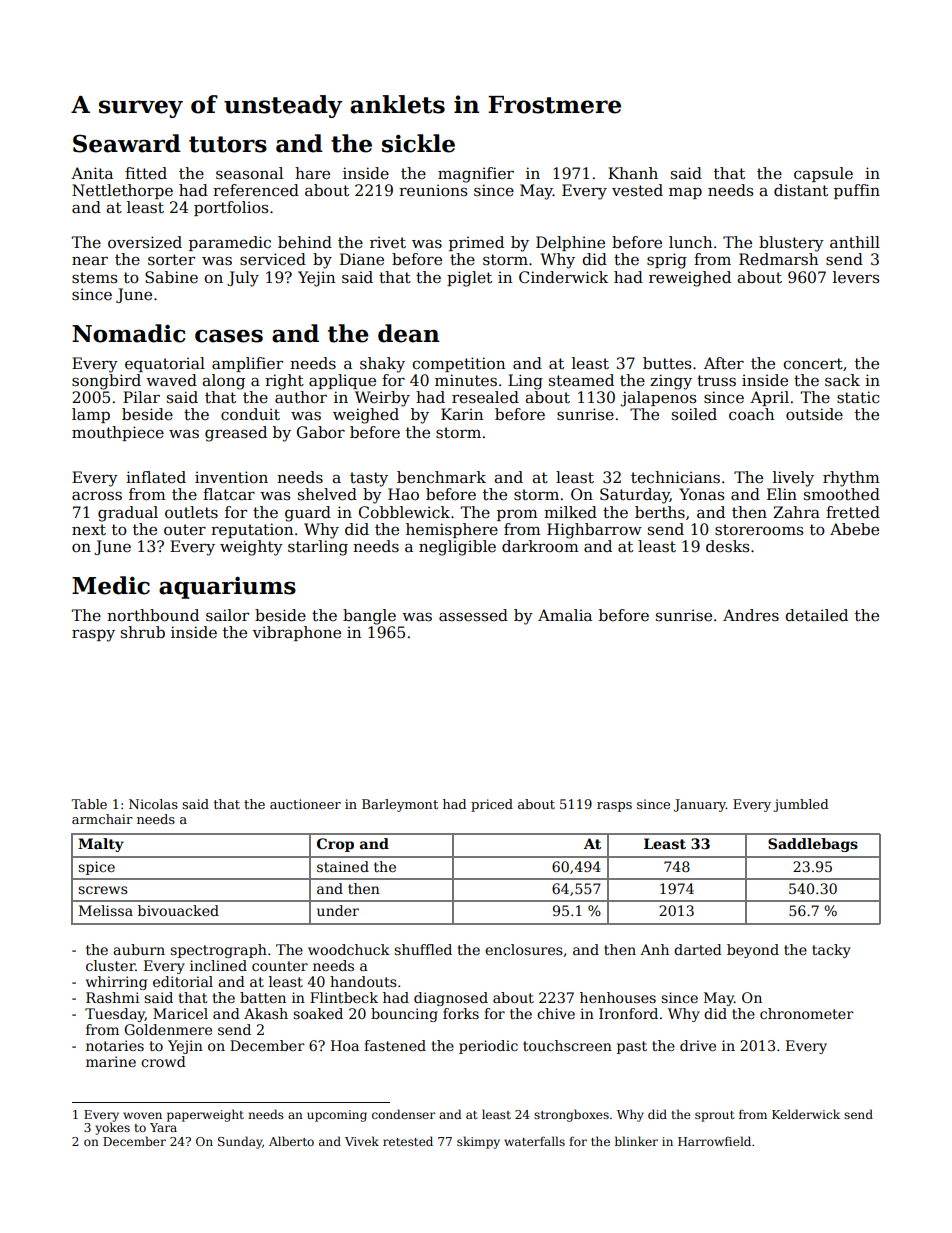 The height and width of the screenshot is (1233, 952). Describe the element at coordinates (301, 397) in the screenshot. I see `author` at that location.
